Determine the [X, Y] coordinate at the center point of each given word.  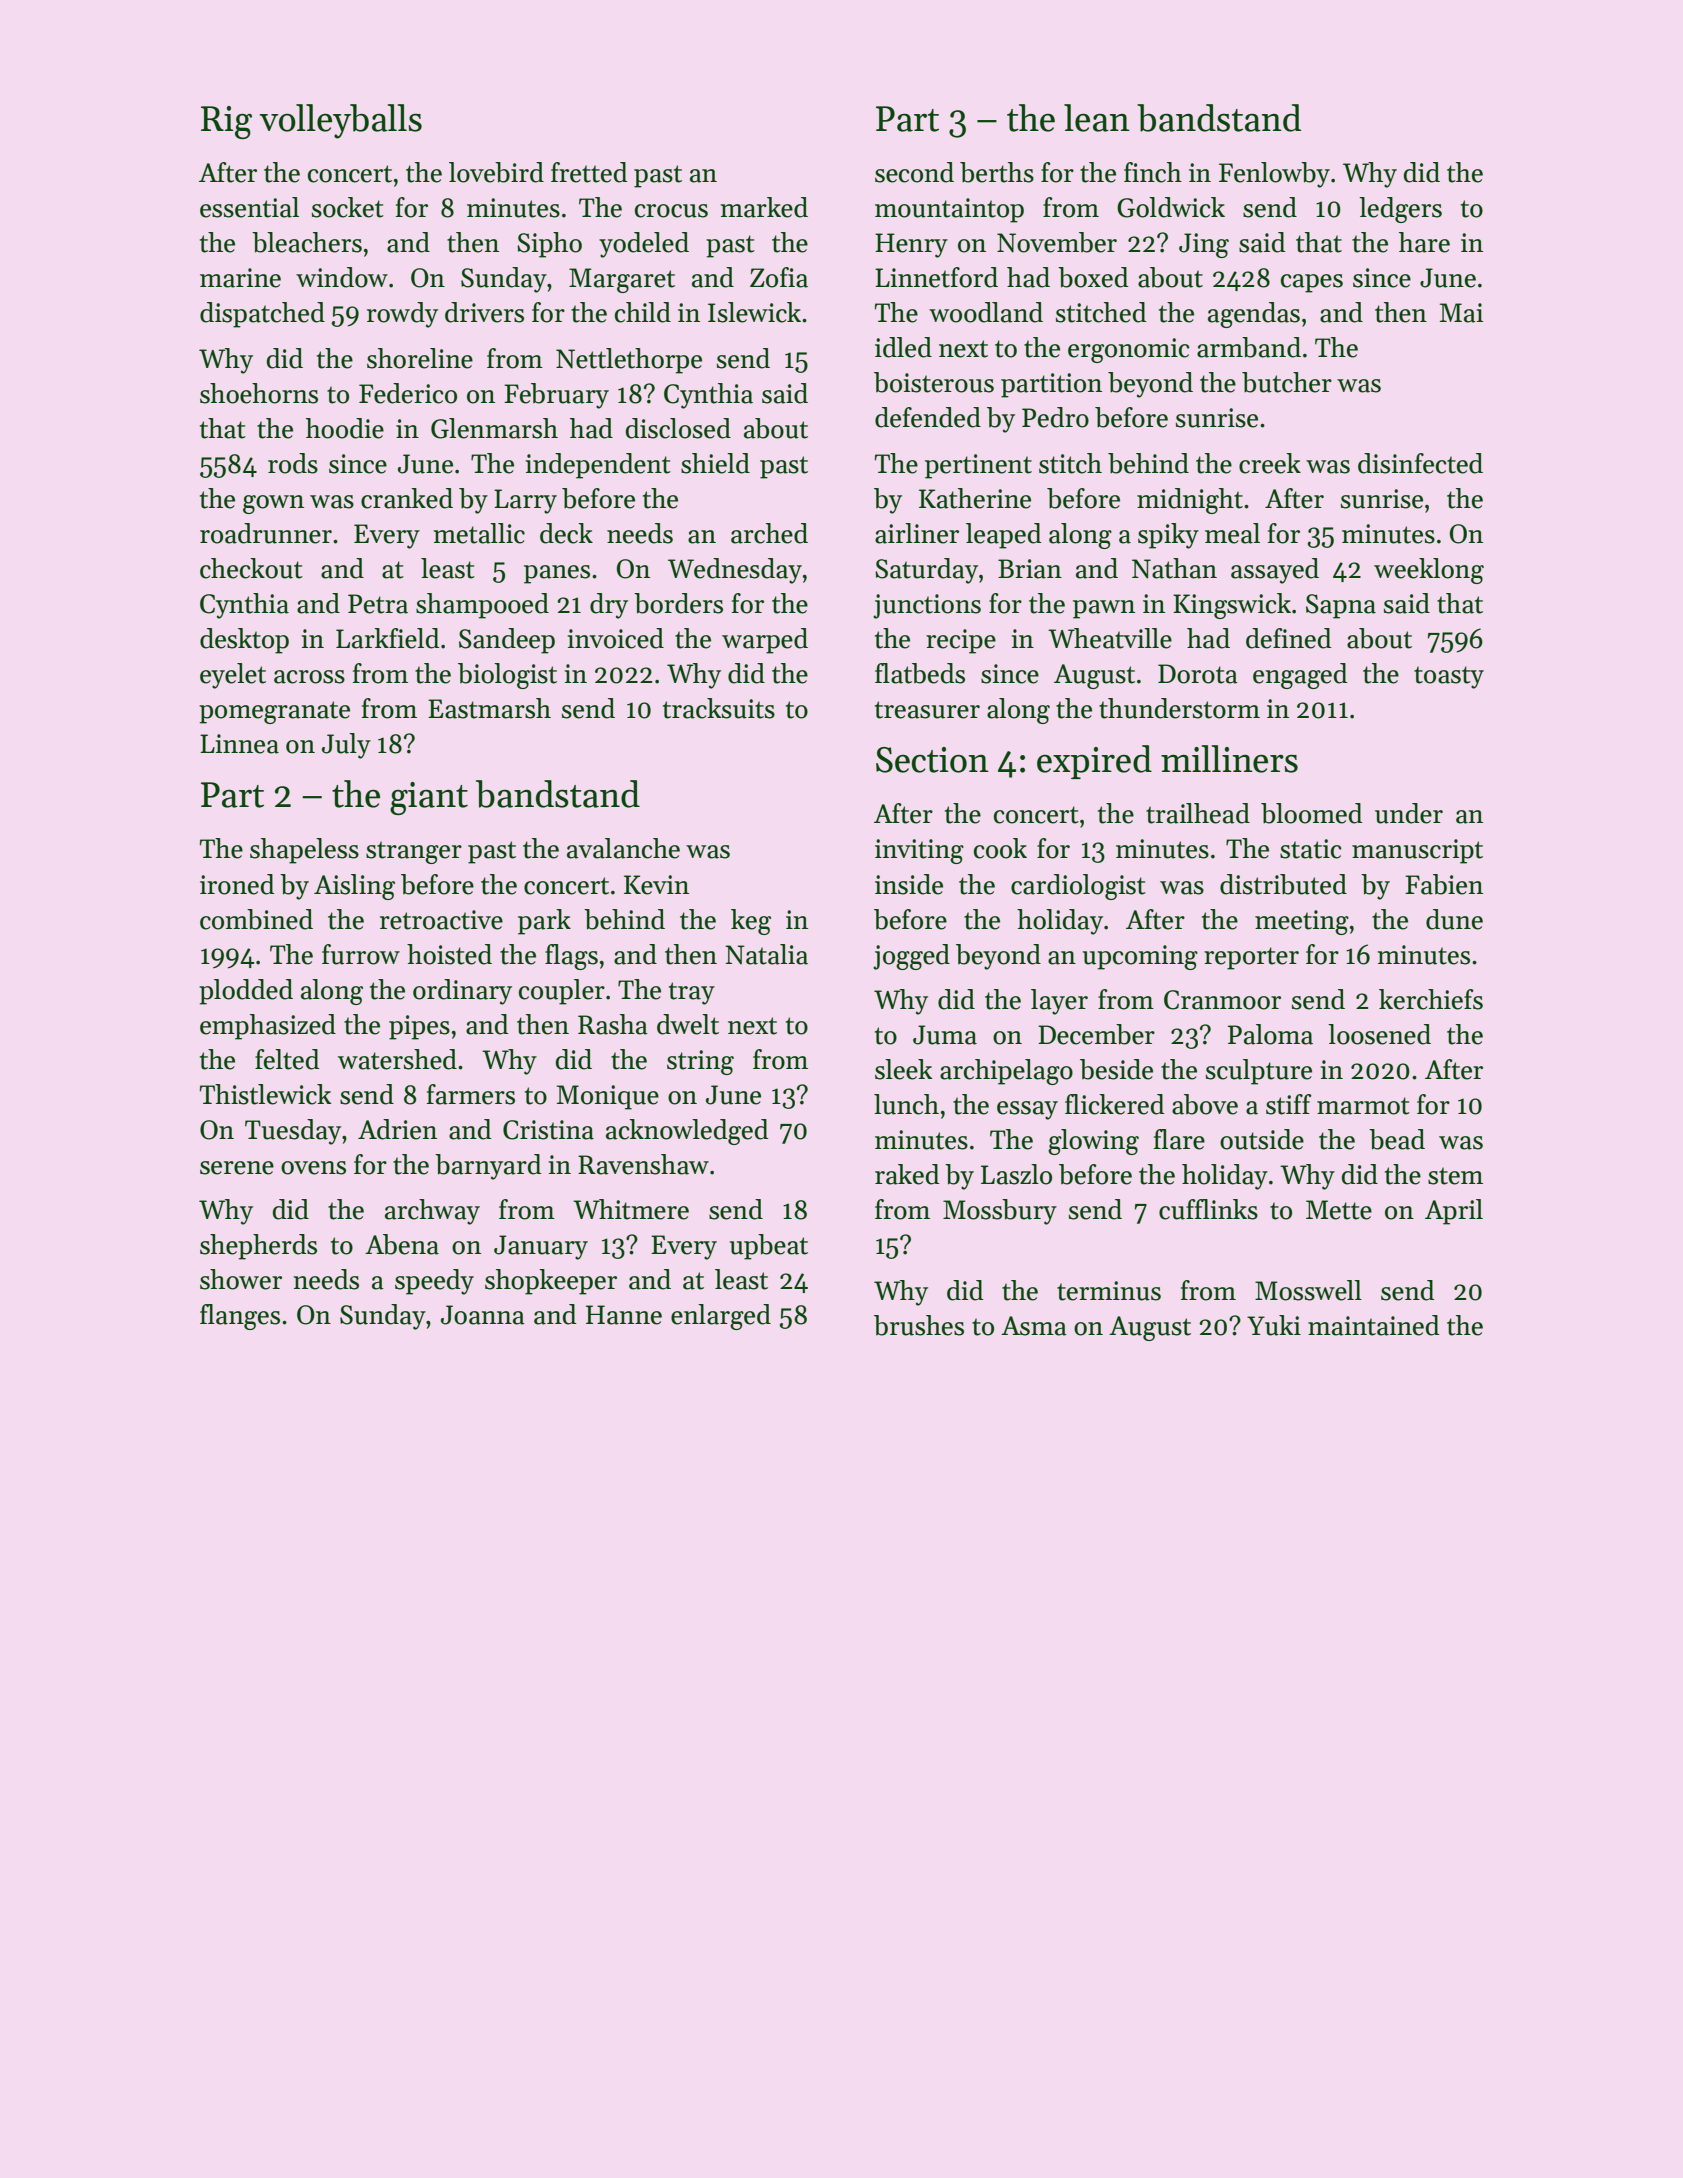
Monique [608, 1097]
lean [1097, 118]
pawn [1104, 609]
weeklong [1429, 571]
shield [715, 463]
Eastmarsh [489, 708]
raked [907, 1174]
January [541, 1247]
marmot [1363, 1106]
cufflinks [1208, 1209]
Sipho [549, 245]
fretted [589, 172]
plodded [246, 992]
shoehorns [259, 393]
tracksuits [719, 708]
